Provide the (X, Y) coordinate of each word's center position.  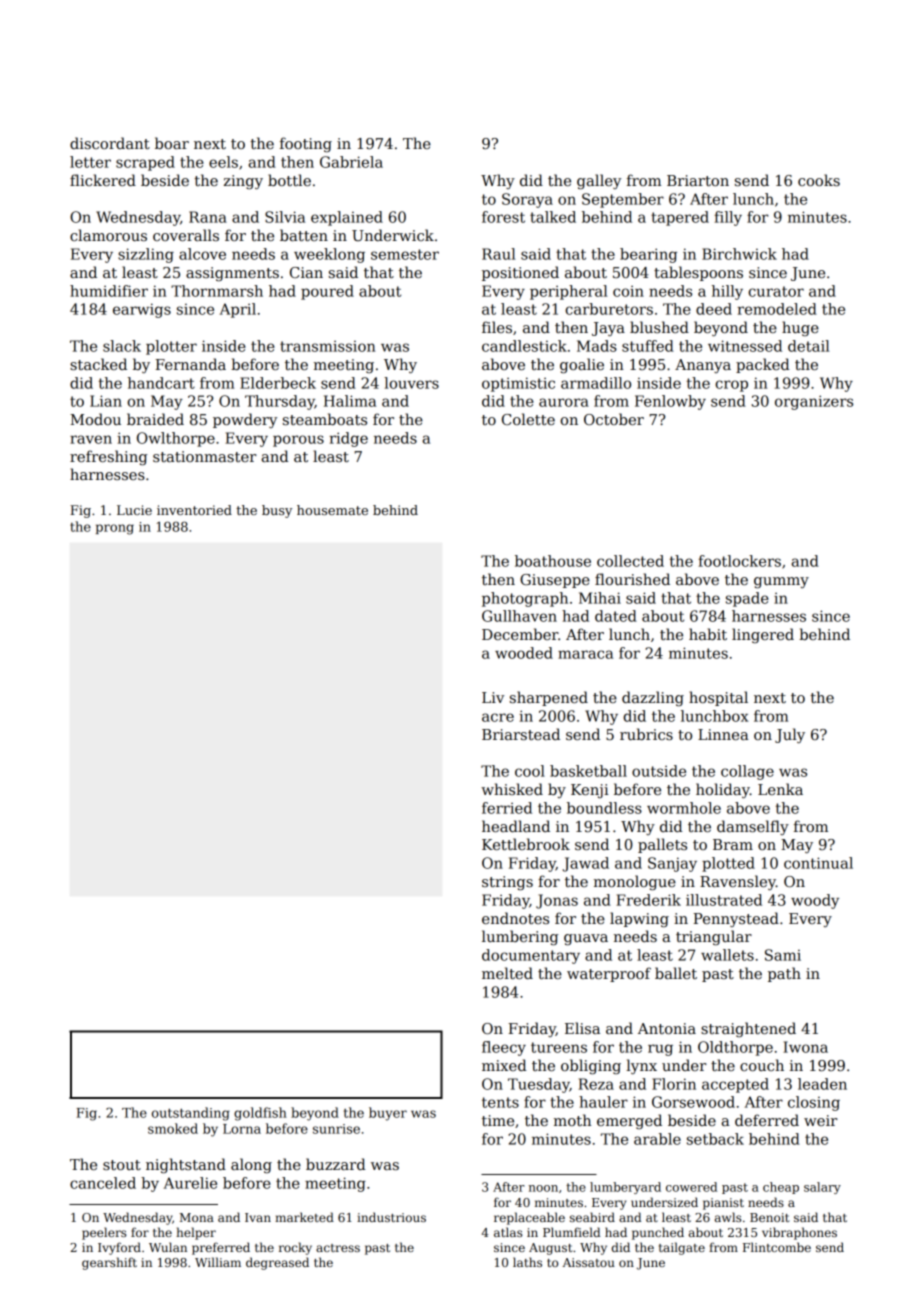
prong (115, 529)
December (520, 634)
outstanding (191, 1114)
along (251, 1165)
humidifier (109, 291)
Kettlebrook (526, 844)
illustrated (724, 900)
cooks (819, 180)
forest (503, 217)
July (790, 735)
